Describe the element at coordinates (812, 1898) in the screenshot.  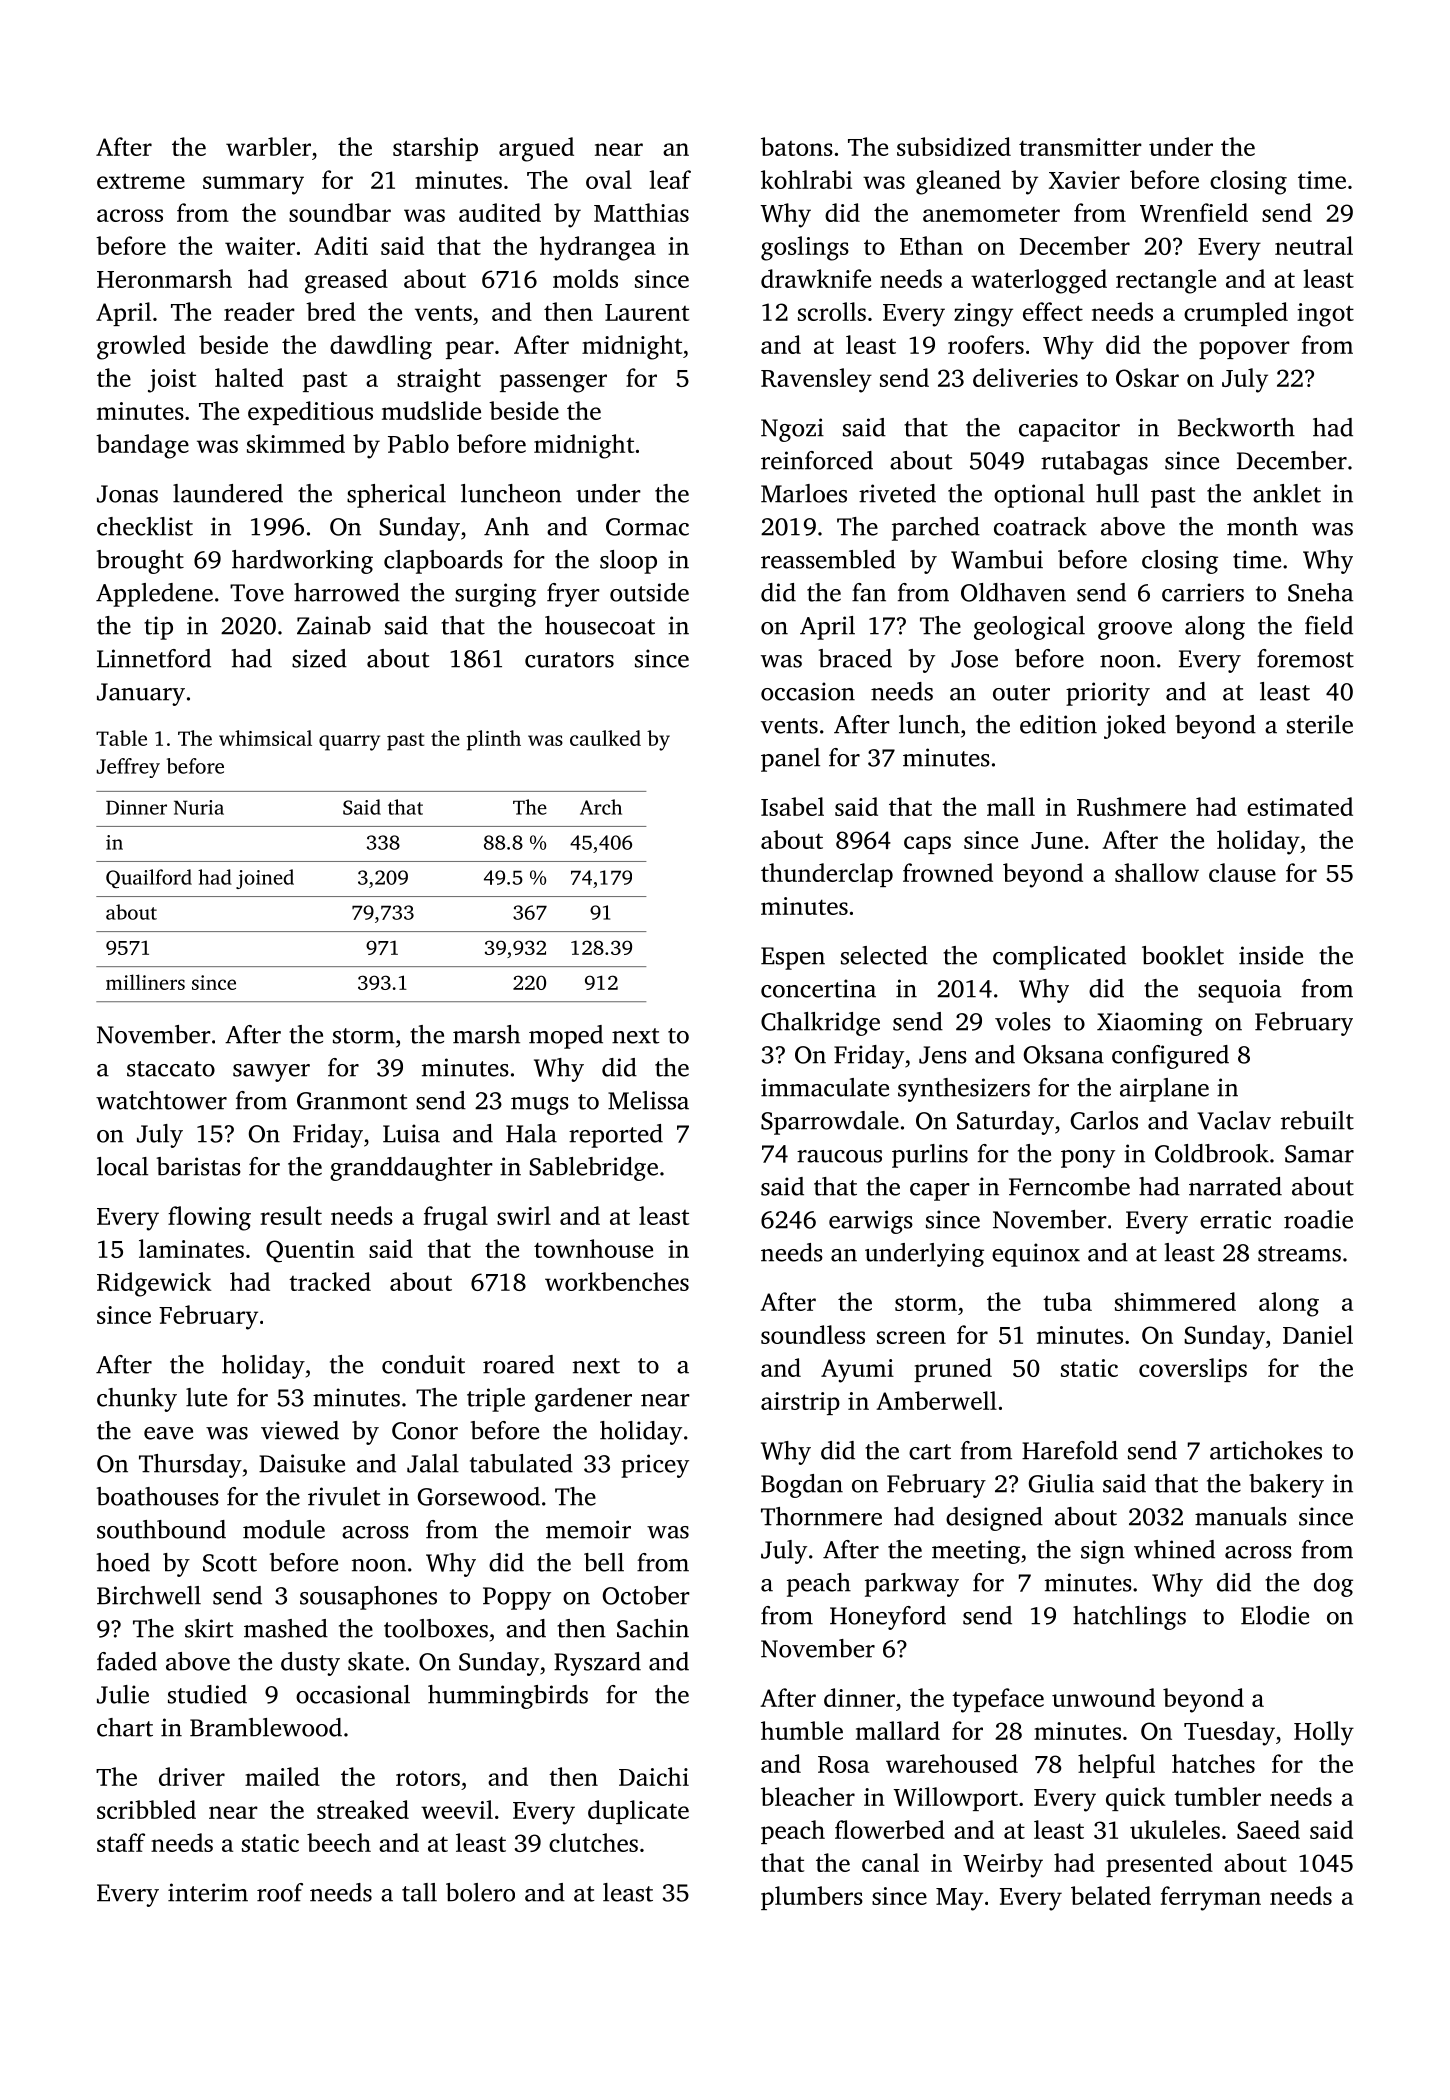
I see `plumbers` at that location.
